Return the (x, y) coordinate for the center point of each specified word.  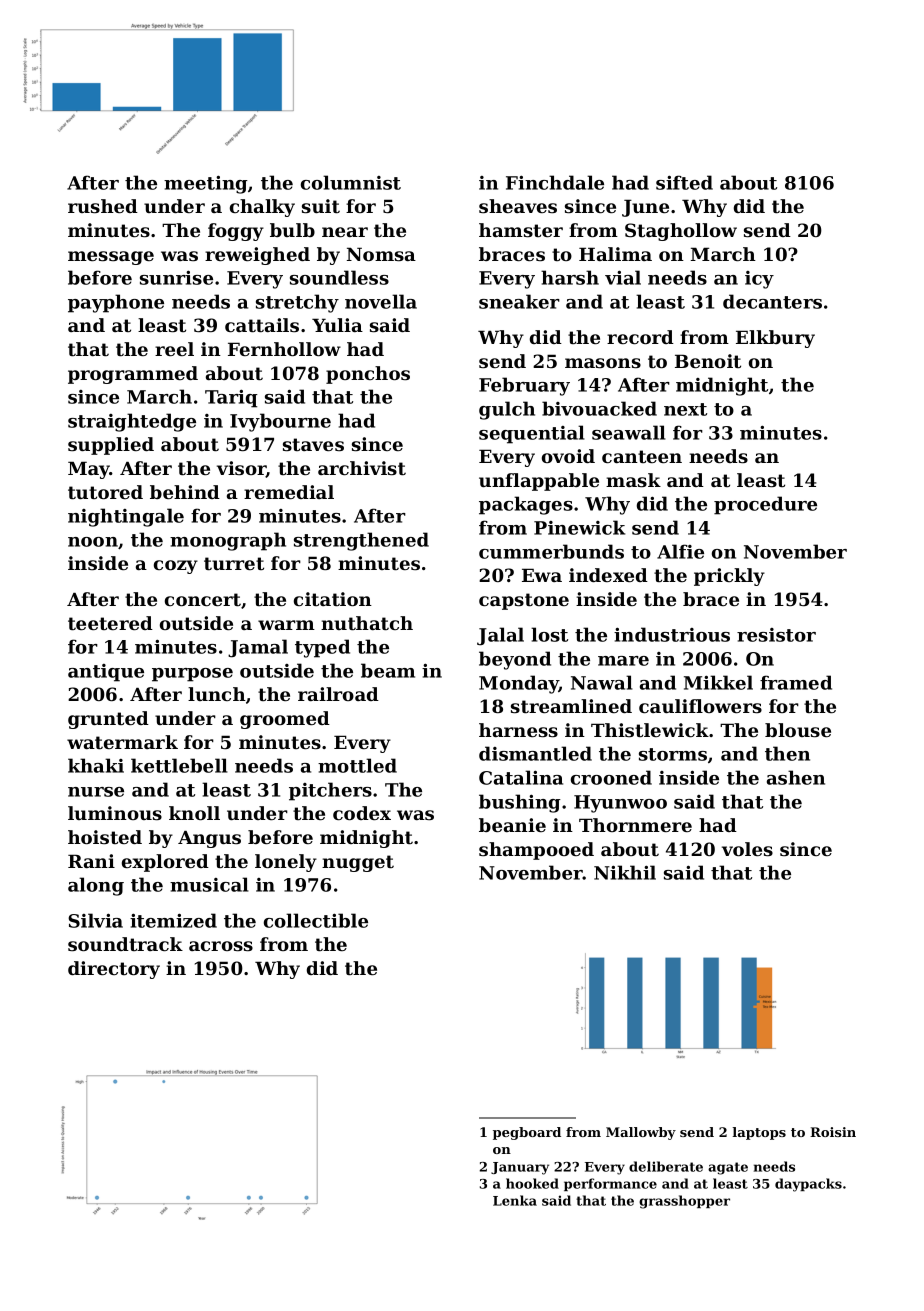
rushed (103, 206)
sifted (684, 182)
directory (114, 970)
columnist (351, 182)
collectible (316, 920)
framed (796, 682)
